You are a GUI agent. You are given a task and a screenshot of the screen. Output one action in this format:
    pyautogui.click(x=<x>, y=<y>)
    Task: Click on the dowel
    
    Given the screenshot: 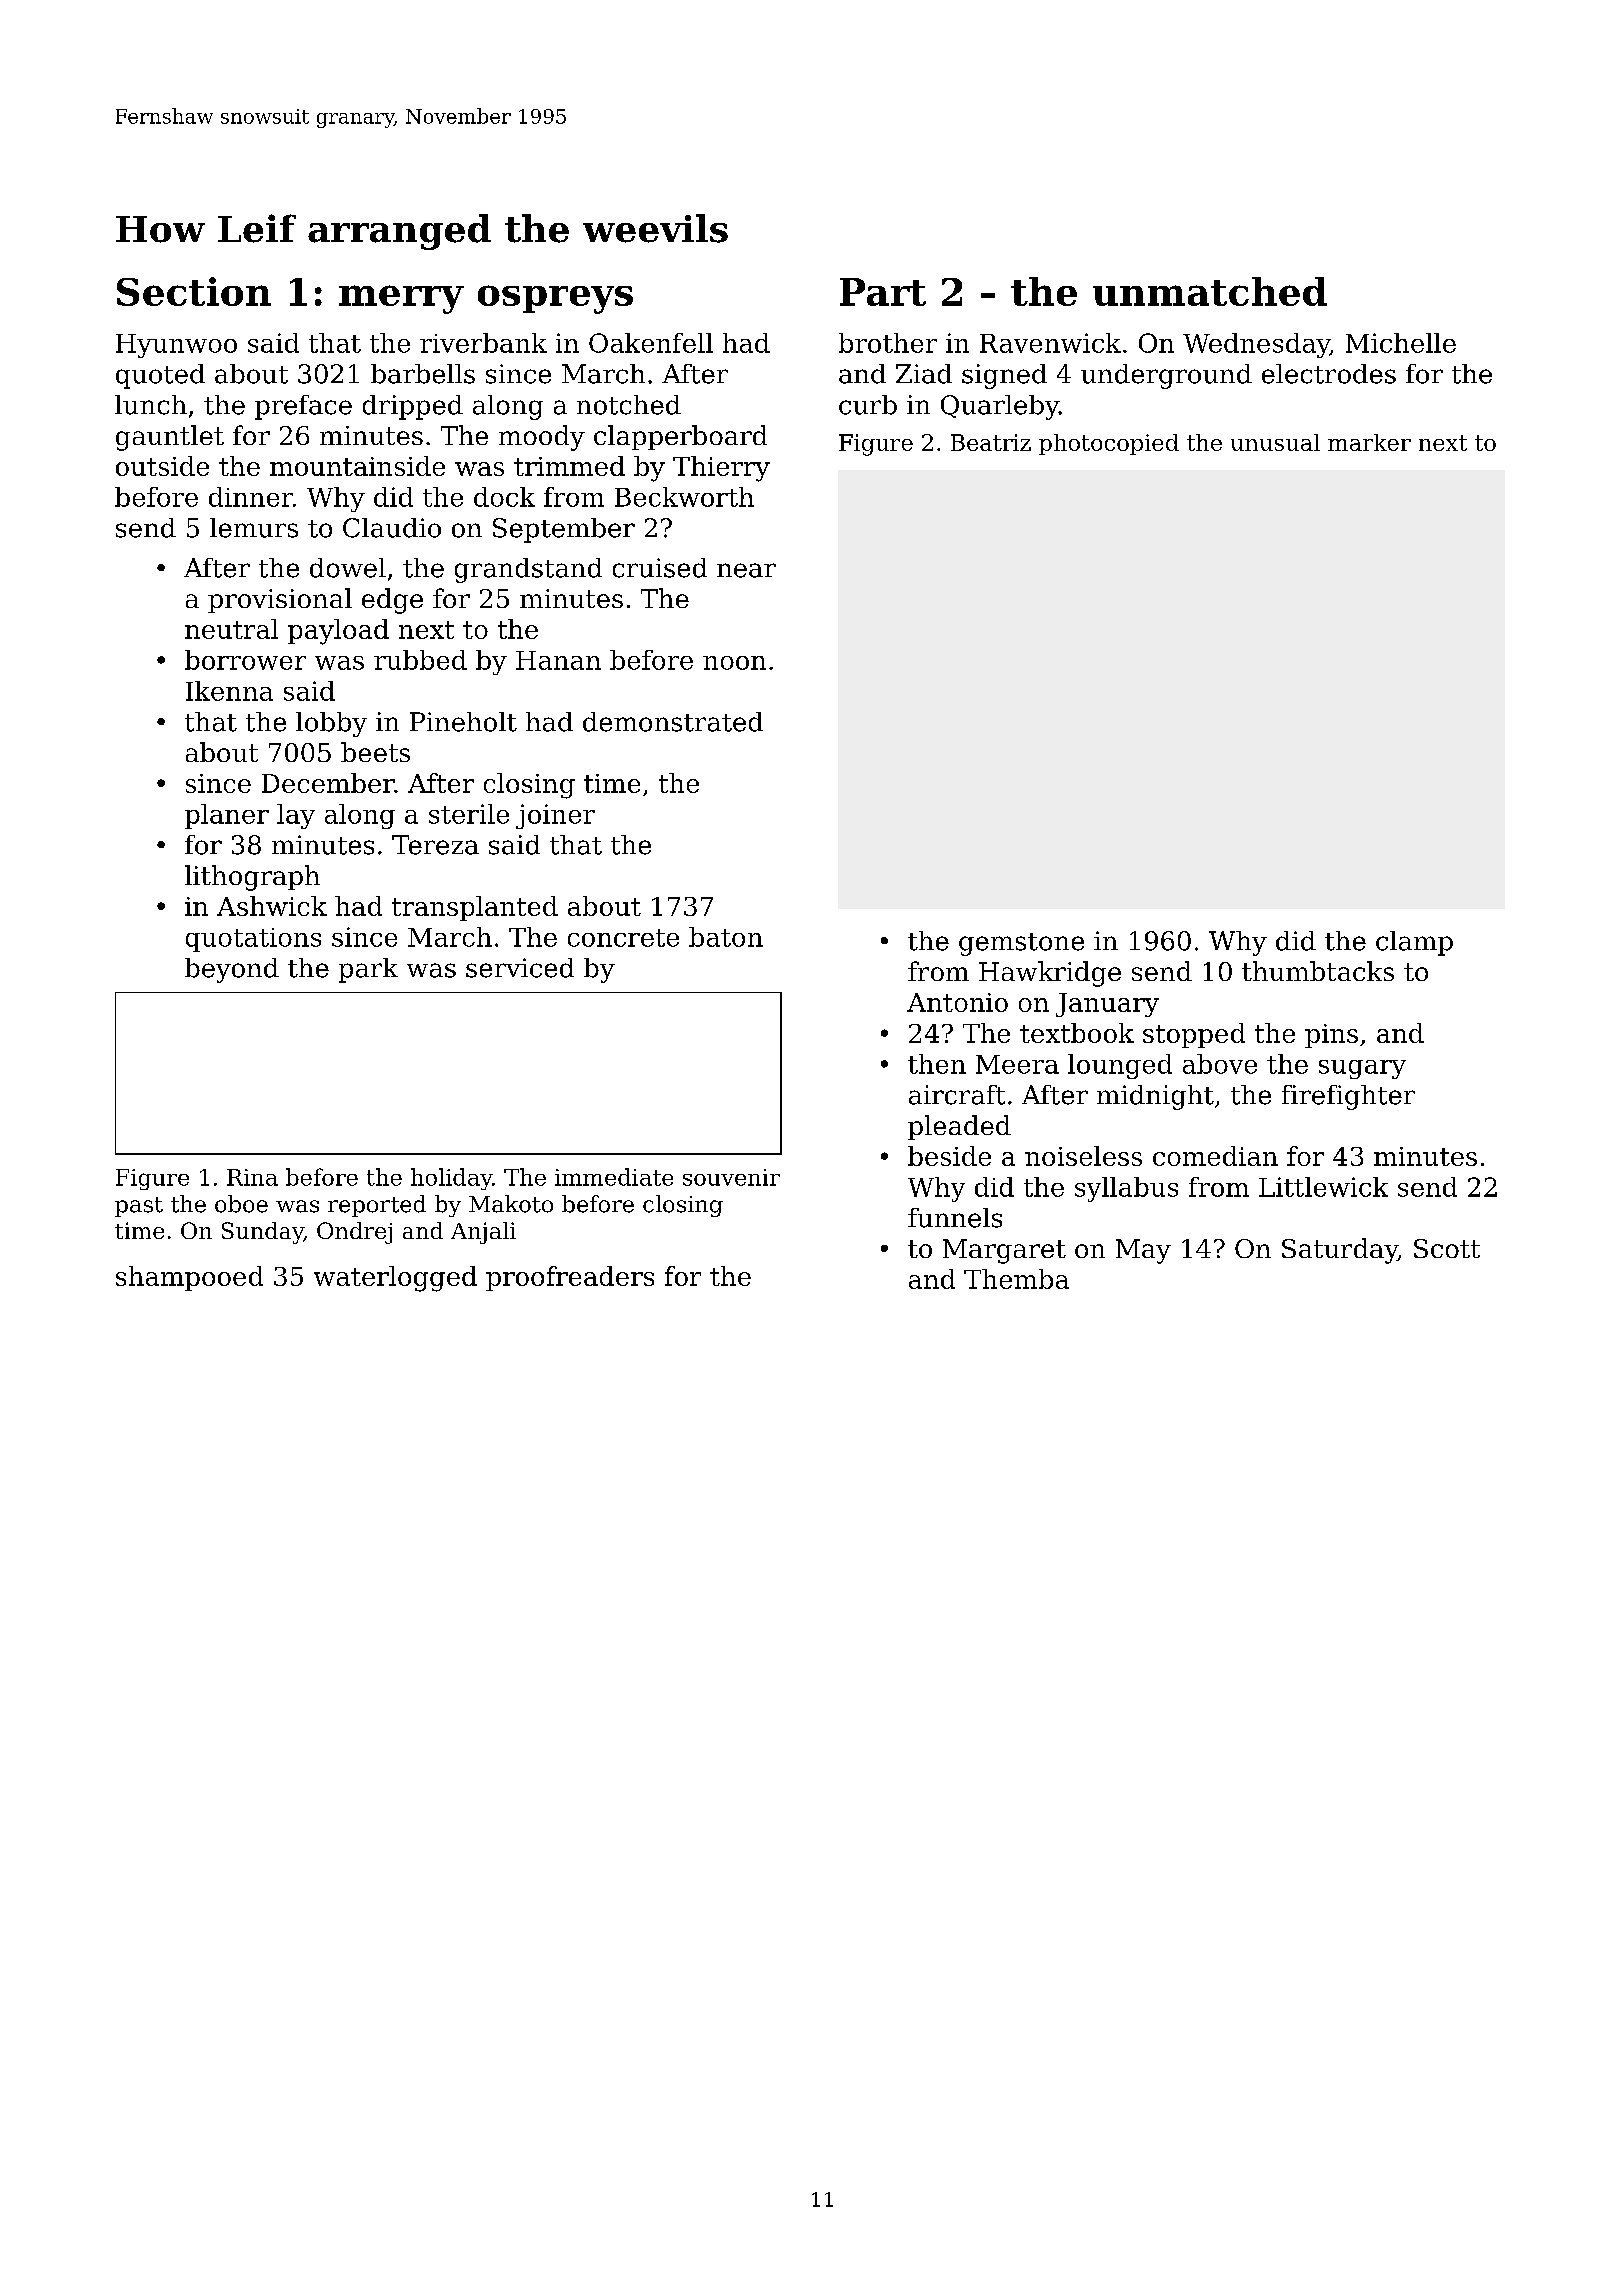 What is the action you would take?
    pyautogui.click(x=348, y=568)
